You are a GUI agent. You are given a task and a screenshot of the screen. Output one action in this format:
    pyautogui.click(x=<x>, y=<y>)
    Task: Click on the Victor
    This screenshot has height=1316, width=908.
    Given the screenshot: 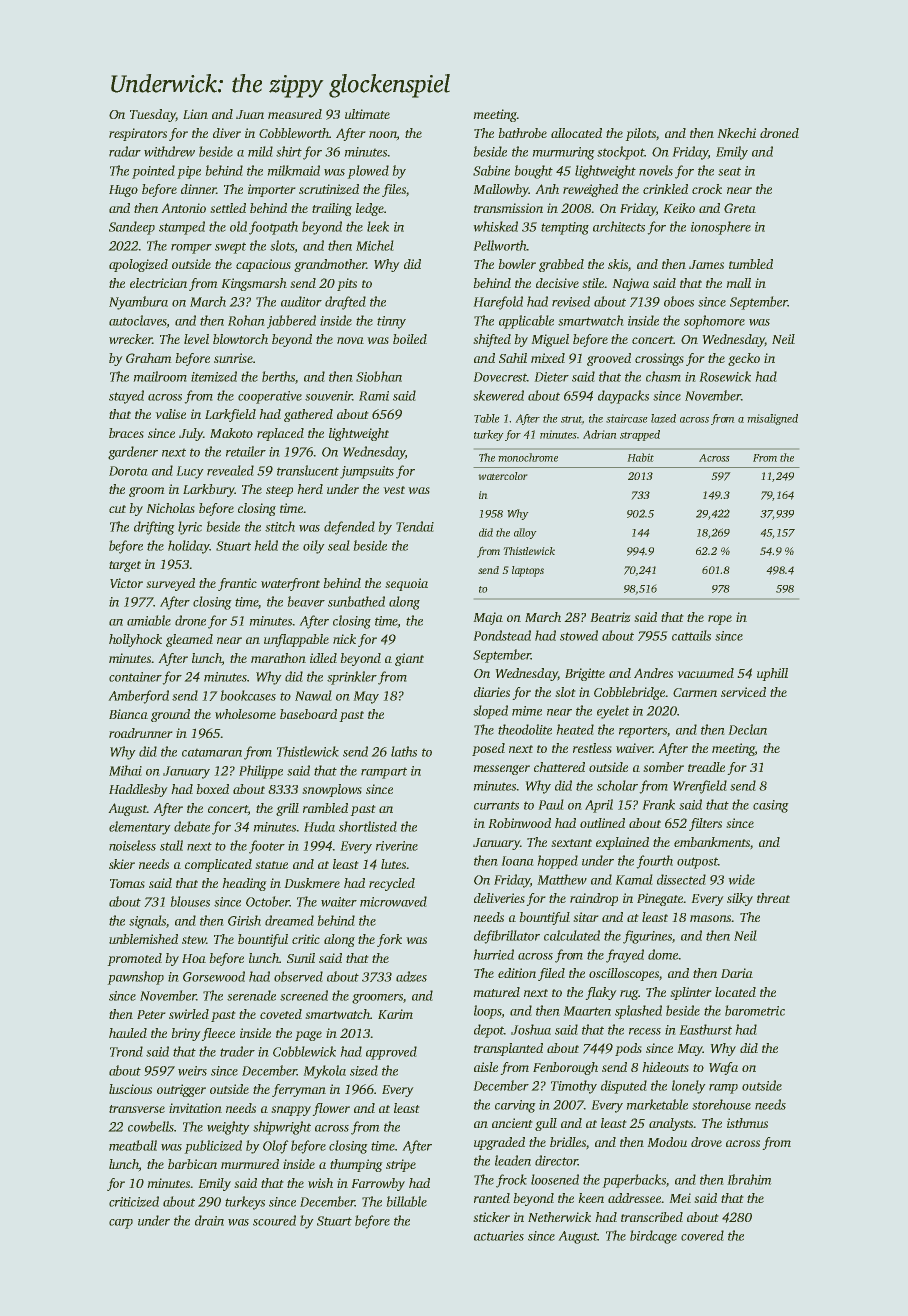 What is the action you would take?
    pyautogui.click(x=126, y=583)
